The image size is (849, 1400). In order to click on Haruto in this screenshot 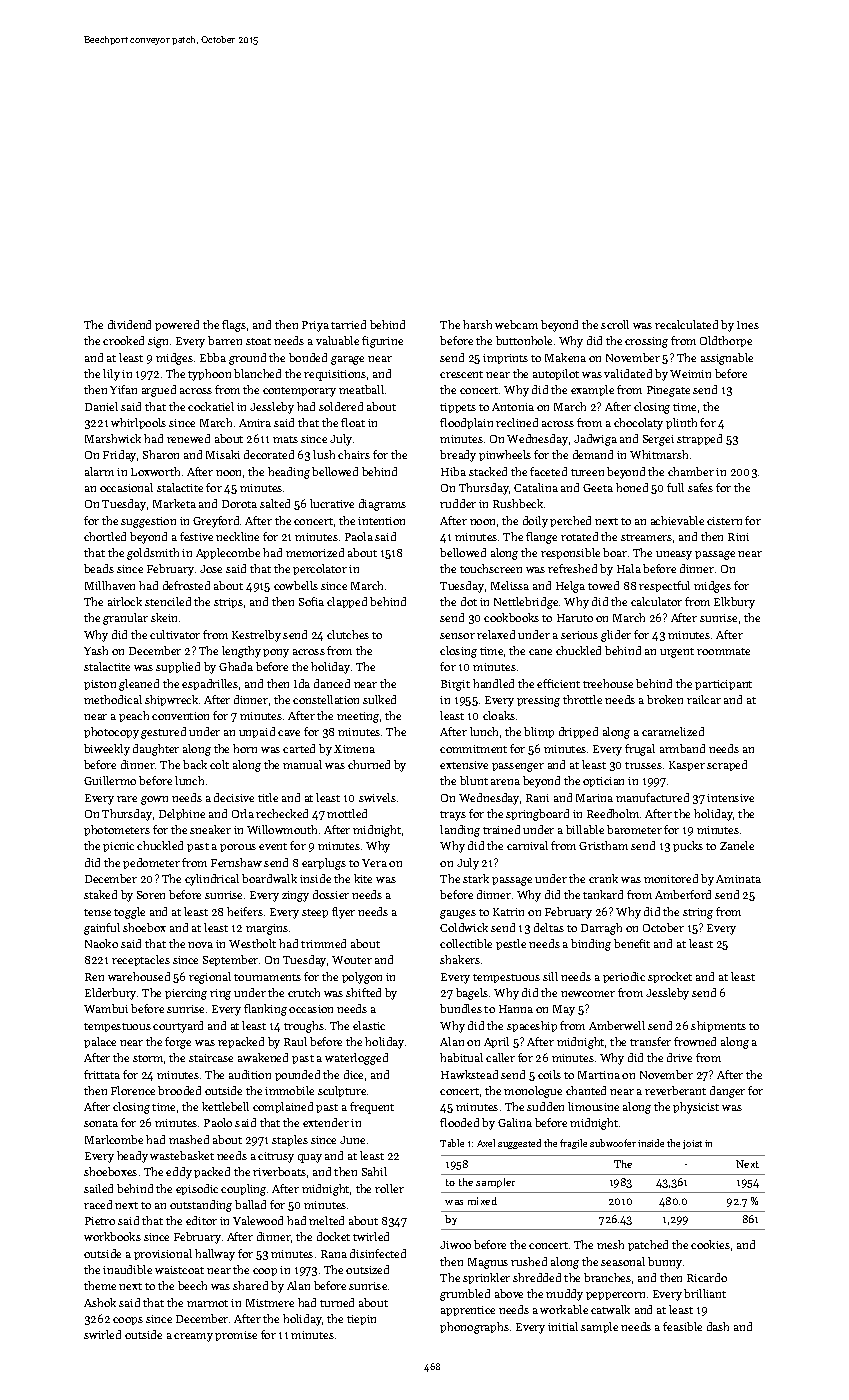, I will do `click(575, 618)`.
